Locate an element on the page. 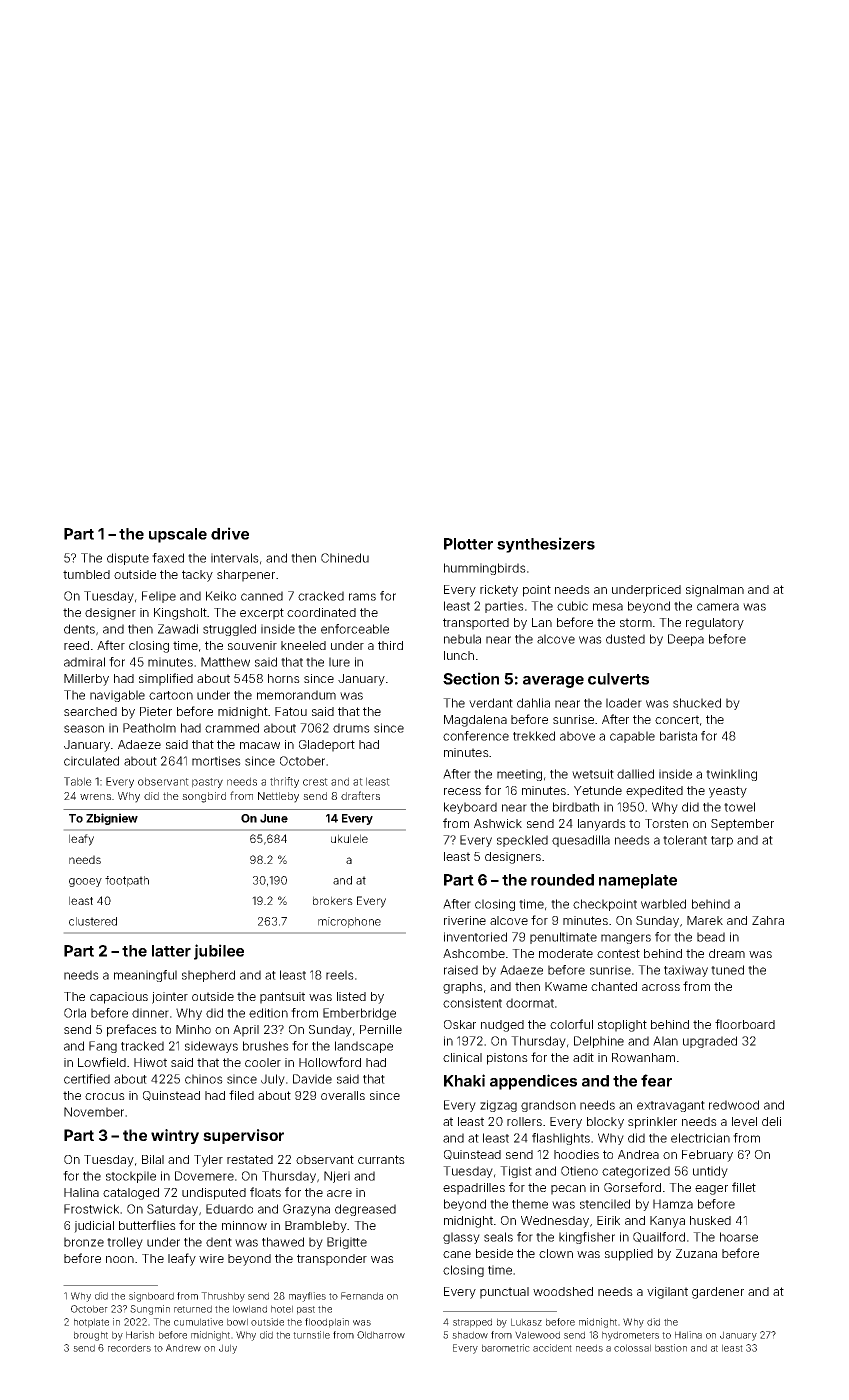  microphone is located at coordinates (349, 922).
